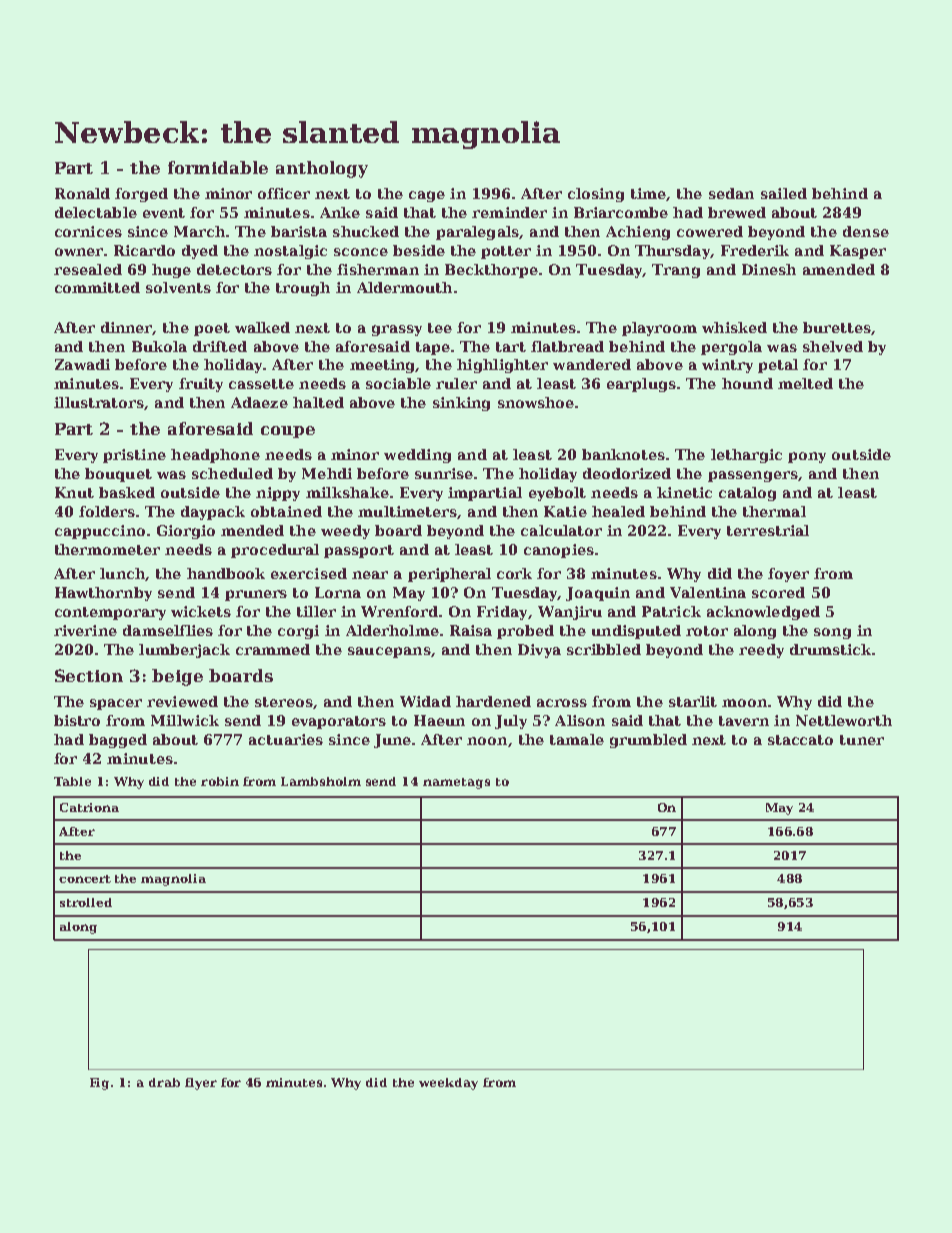 The width and height of the screenshot is (952, 1233). I want to click on flyer, so click(201, 1084).
